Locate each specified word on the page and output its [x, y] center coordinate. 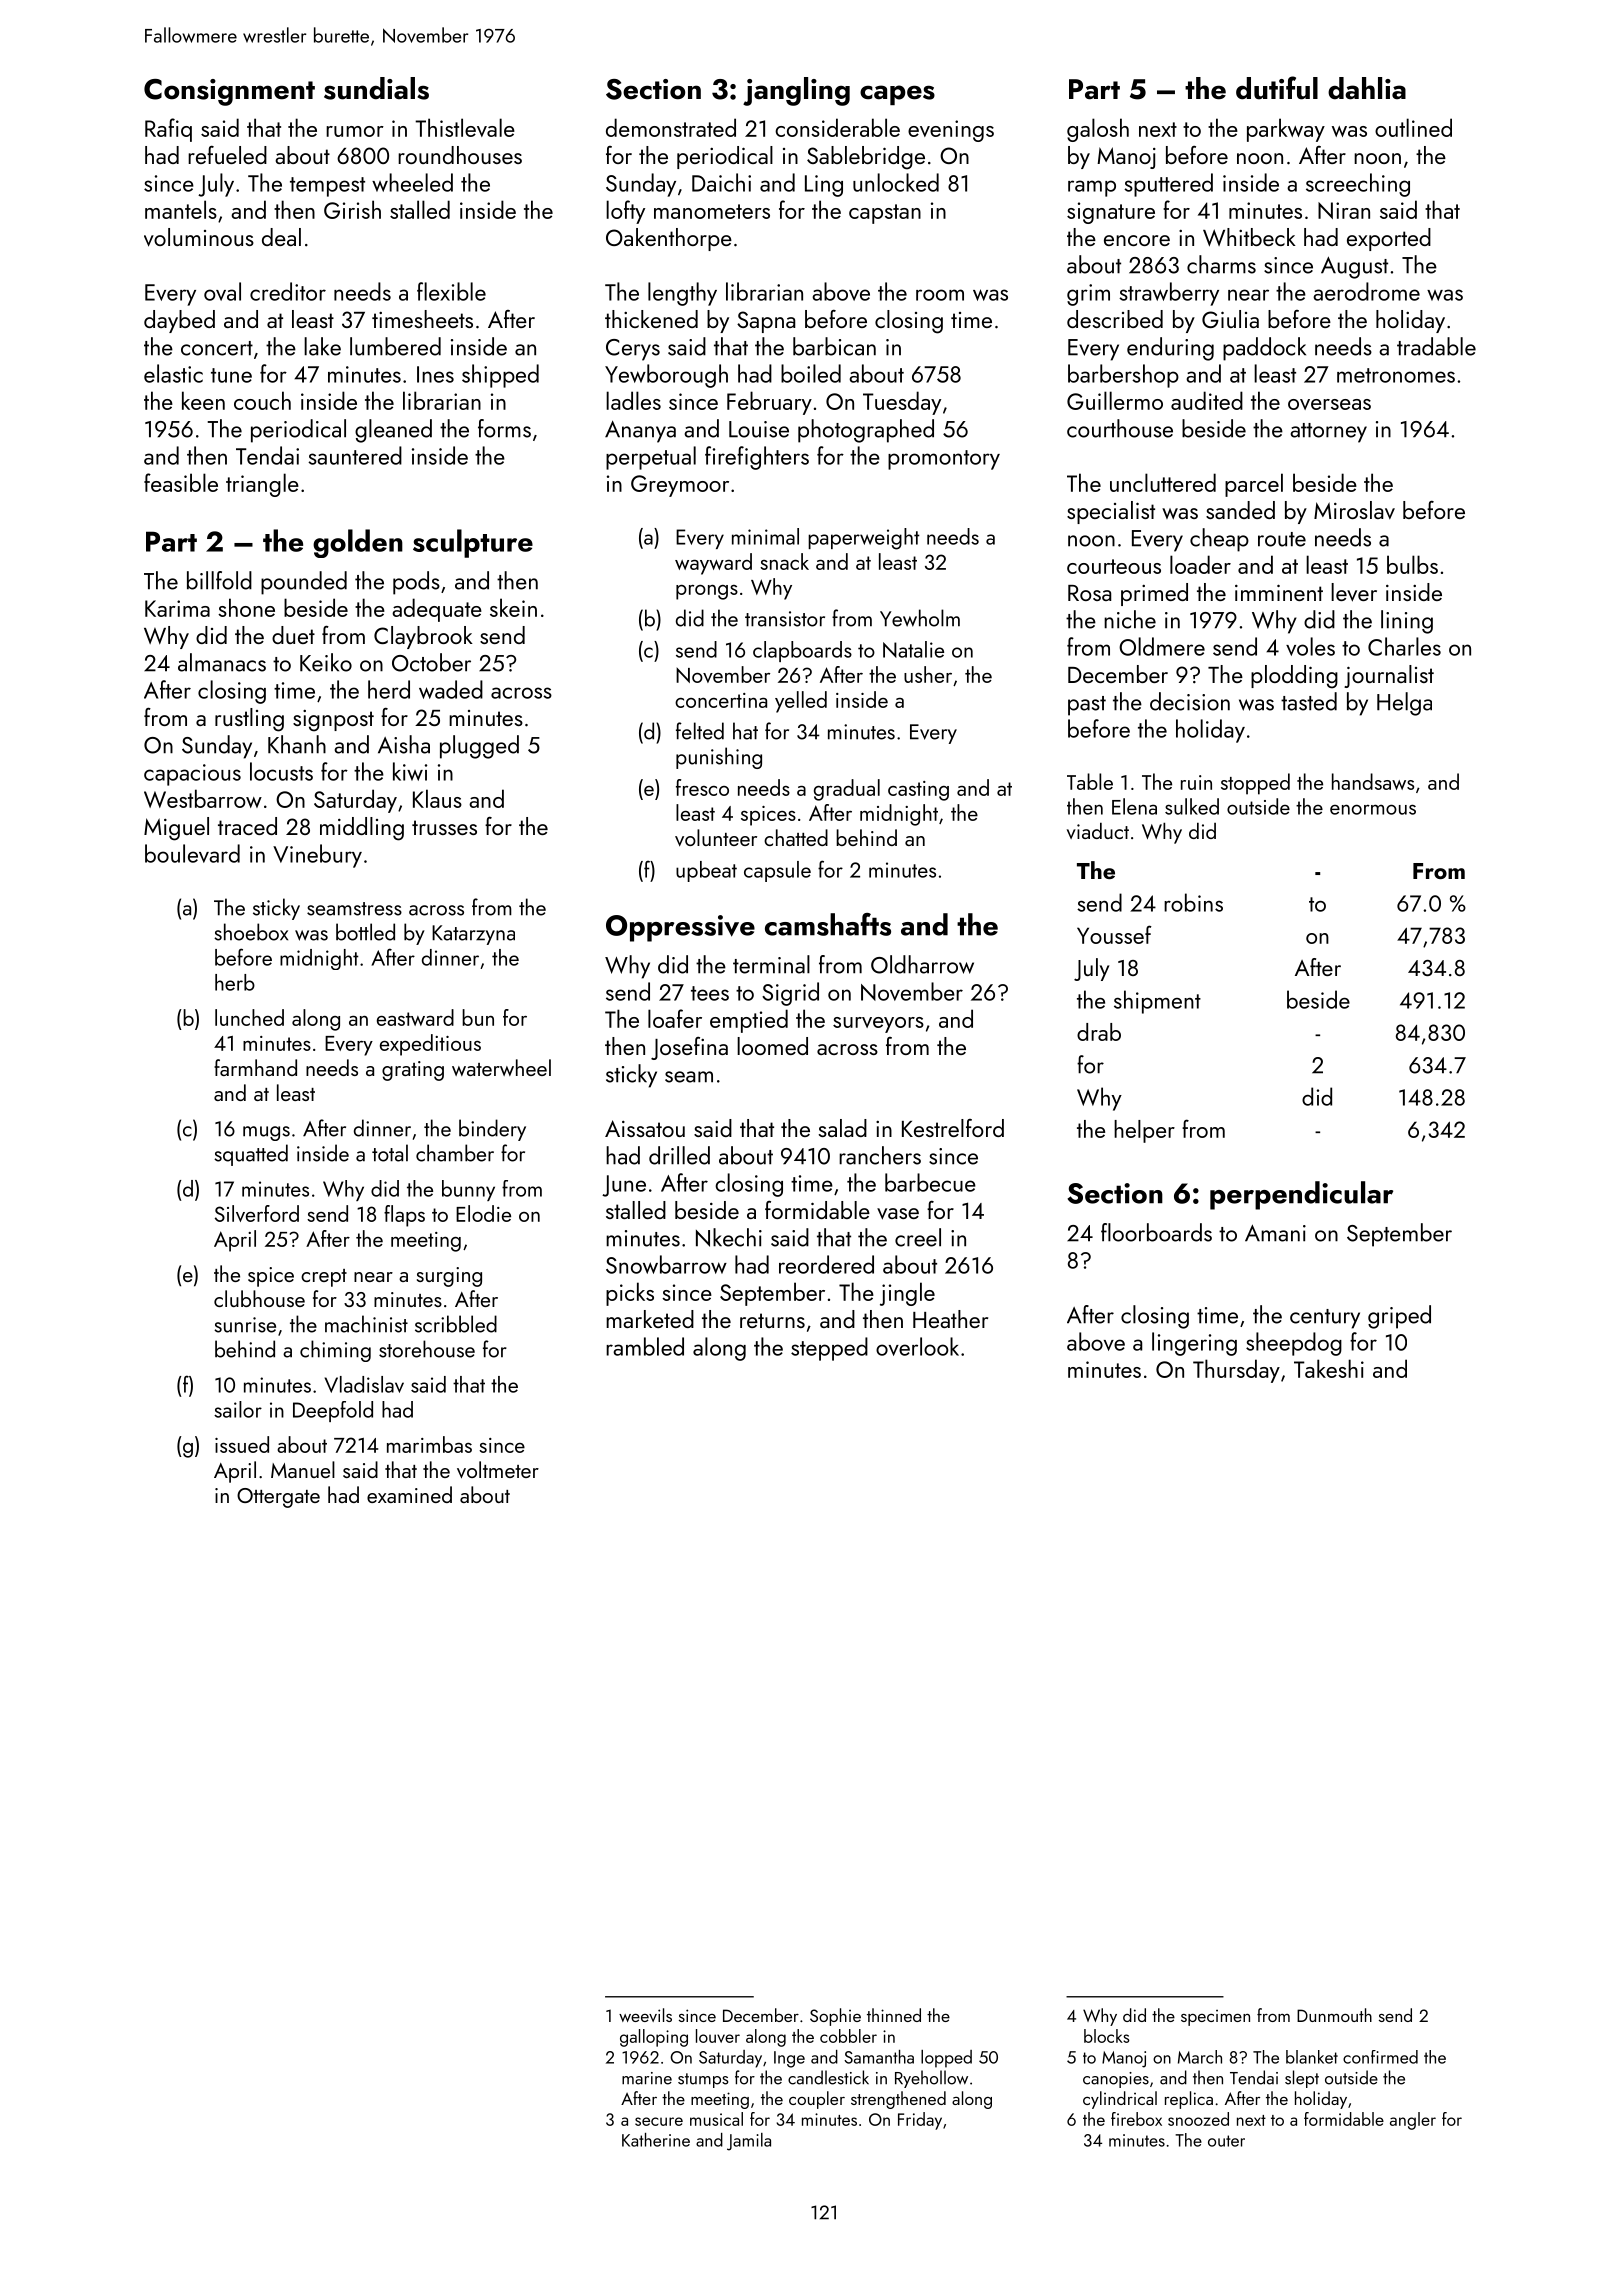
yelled [801, 702]
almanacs [222, 662]
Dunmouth [1334, 2015]
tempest [327, 187]
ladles [633, 400]
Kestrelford [953, 1128]
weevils [645, 2015]
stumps [703, 2080]
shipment [1157, 1002]
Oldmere [1162, 646]
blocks [1107, 2036]
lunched [249, 1017]
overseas [1329, 404]
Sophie [835, 2017]
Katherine [656, 2140]
